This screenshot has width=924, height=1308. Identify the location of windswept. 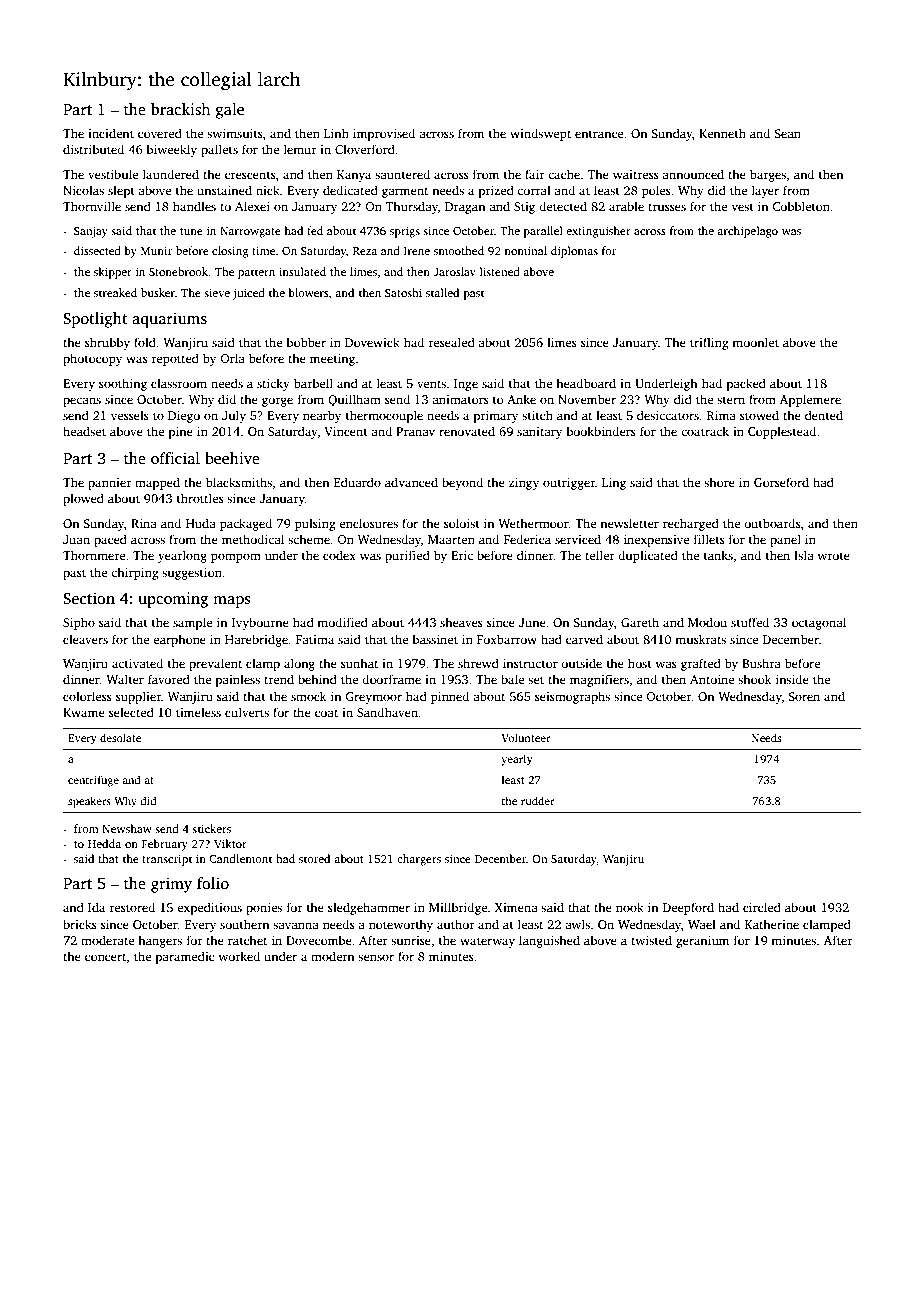
(540, 134).
